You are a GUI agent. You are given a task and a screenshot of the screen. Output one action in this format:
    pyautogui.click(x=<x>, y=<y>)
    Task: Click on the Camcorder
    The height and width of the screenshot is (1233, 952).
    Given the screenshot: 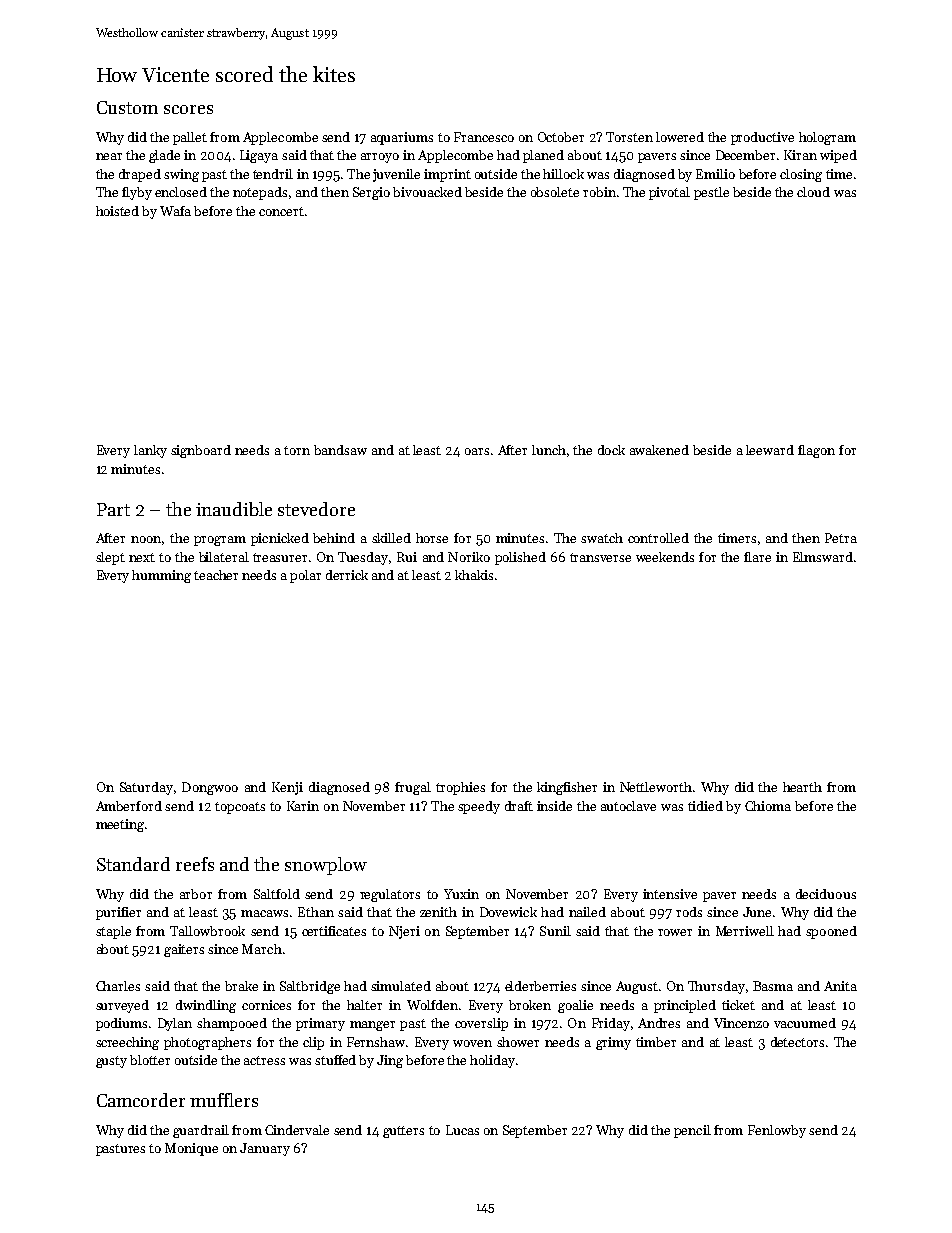 What is the action you would take?
    pyautogui.click(x=141, y=1100)
